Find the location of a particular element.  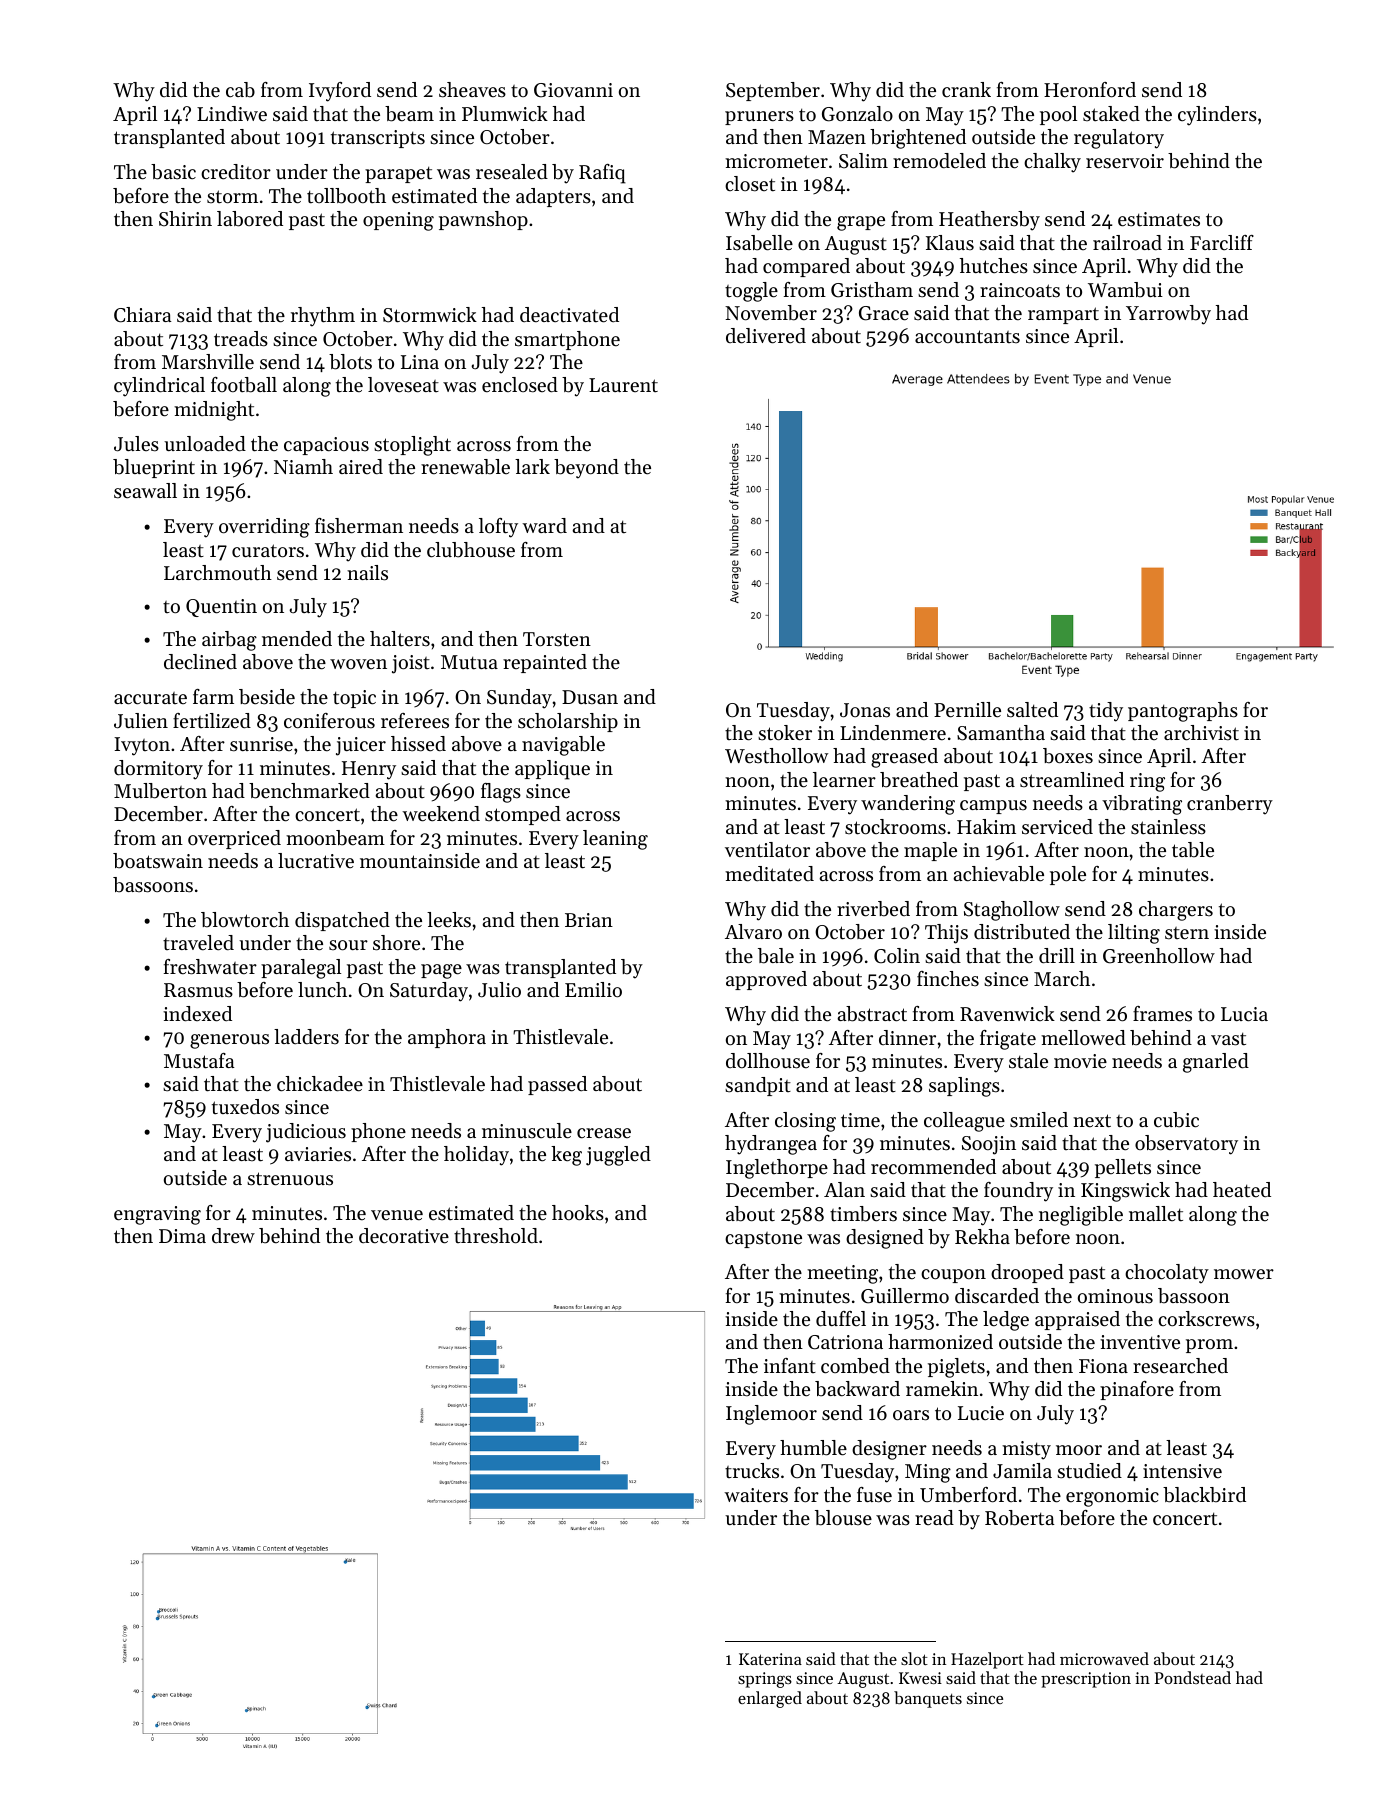

Ivyford is located at coordinates (340, 92).
